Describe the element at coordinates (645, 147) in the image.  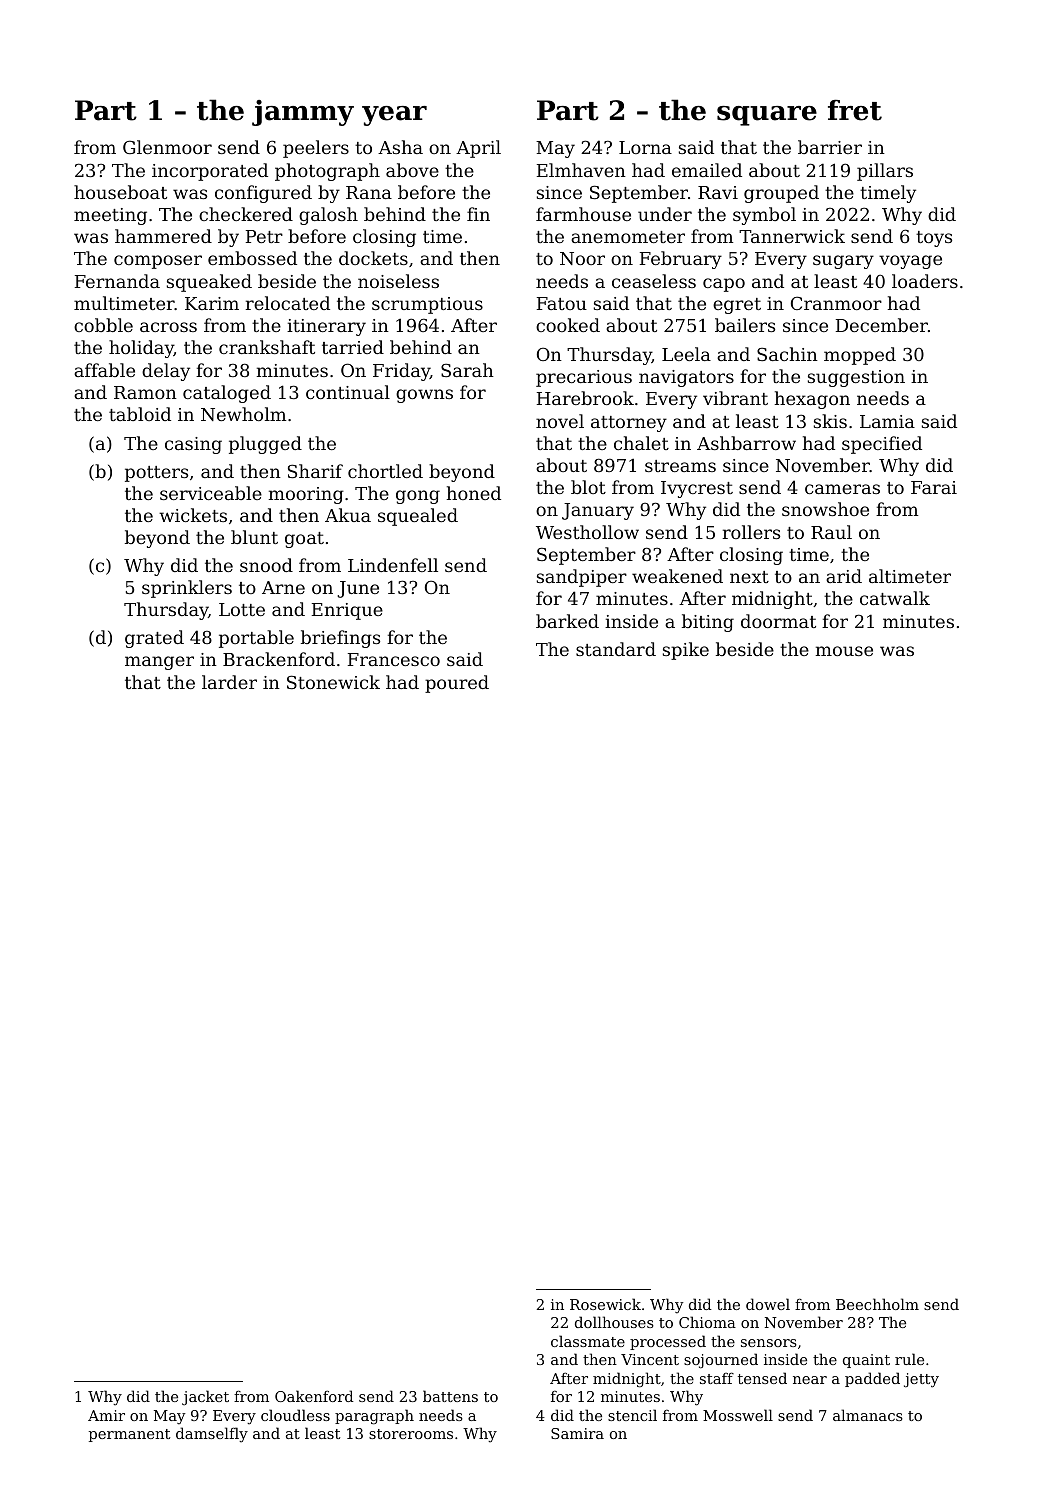
I see `Lorna` at that location.
